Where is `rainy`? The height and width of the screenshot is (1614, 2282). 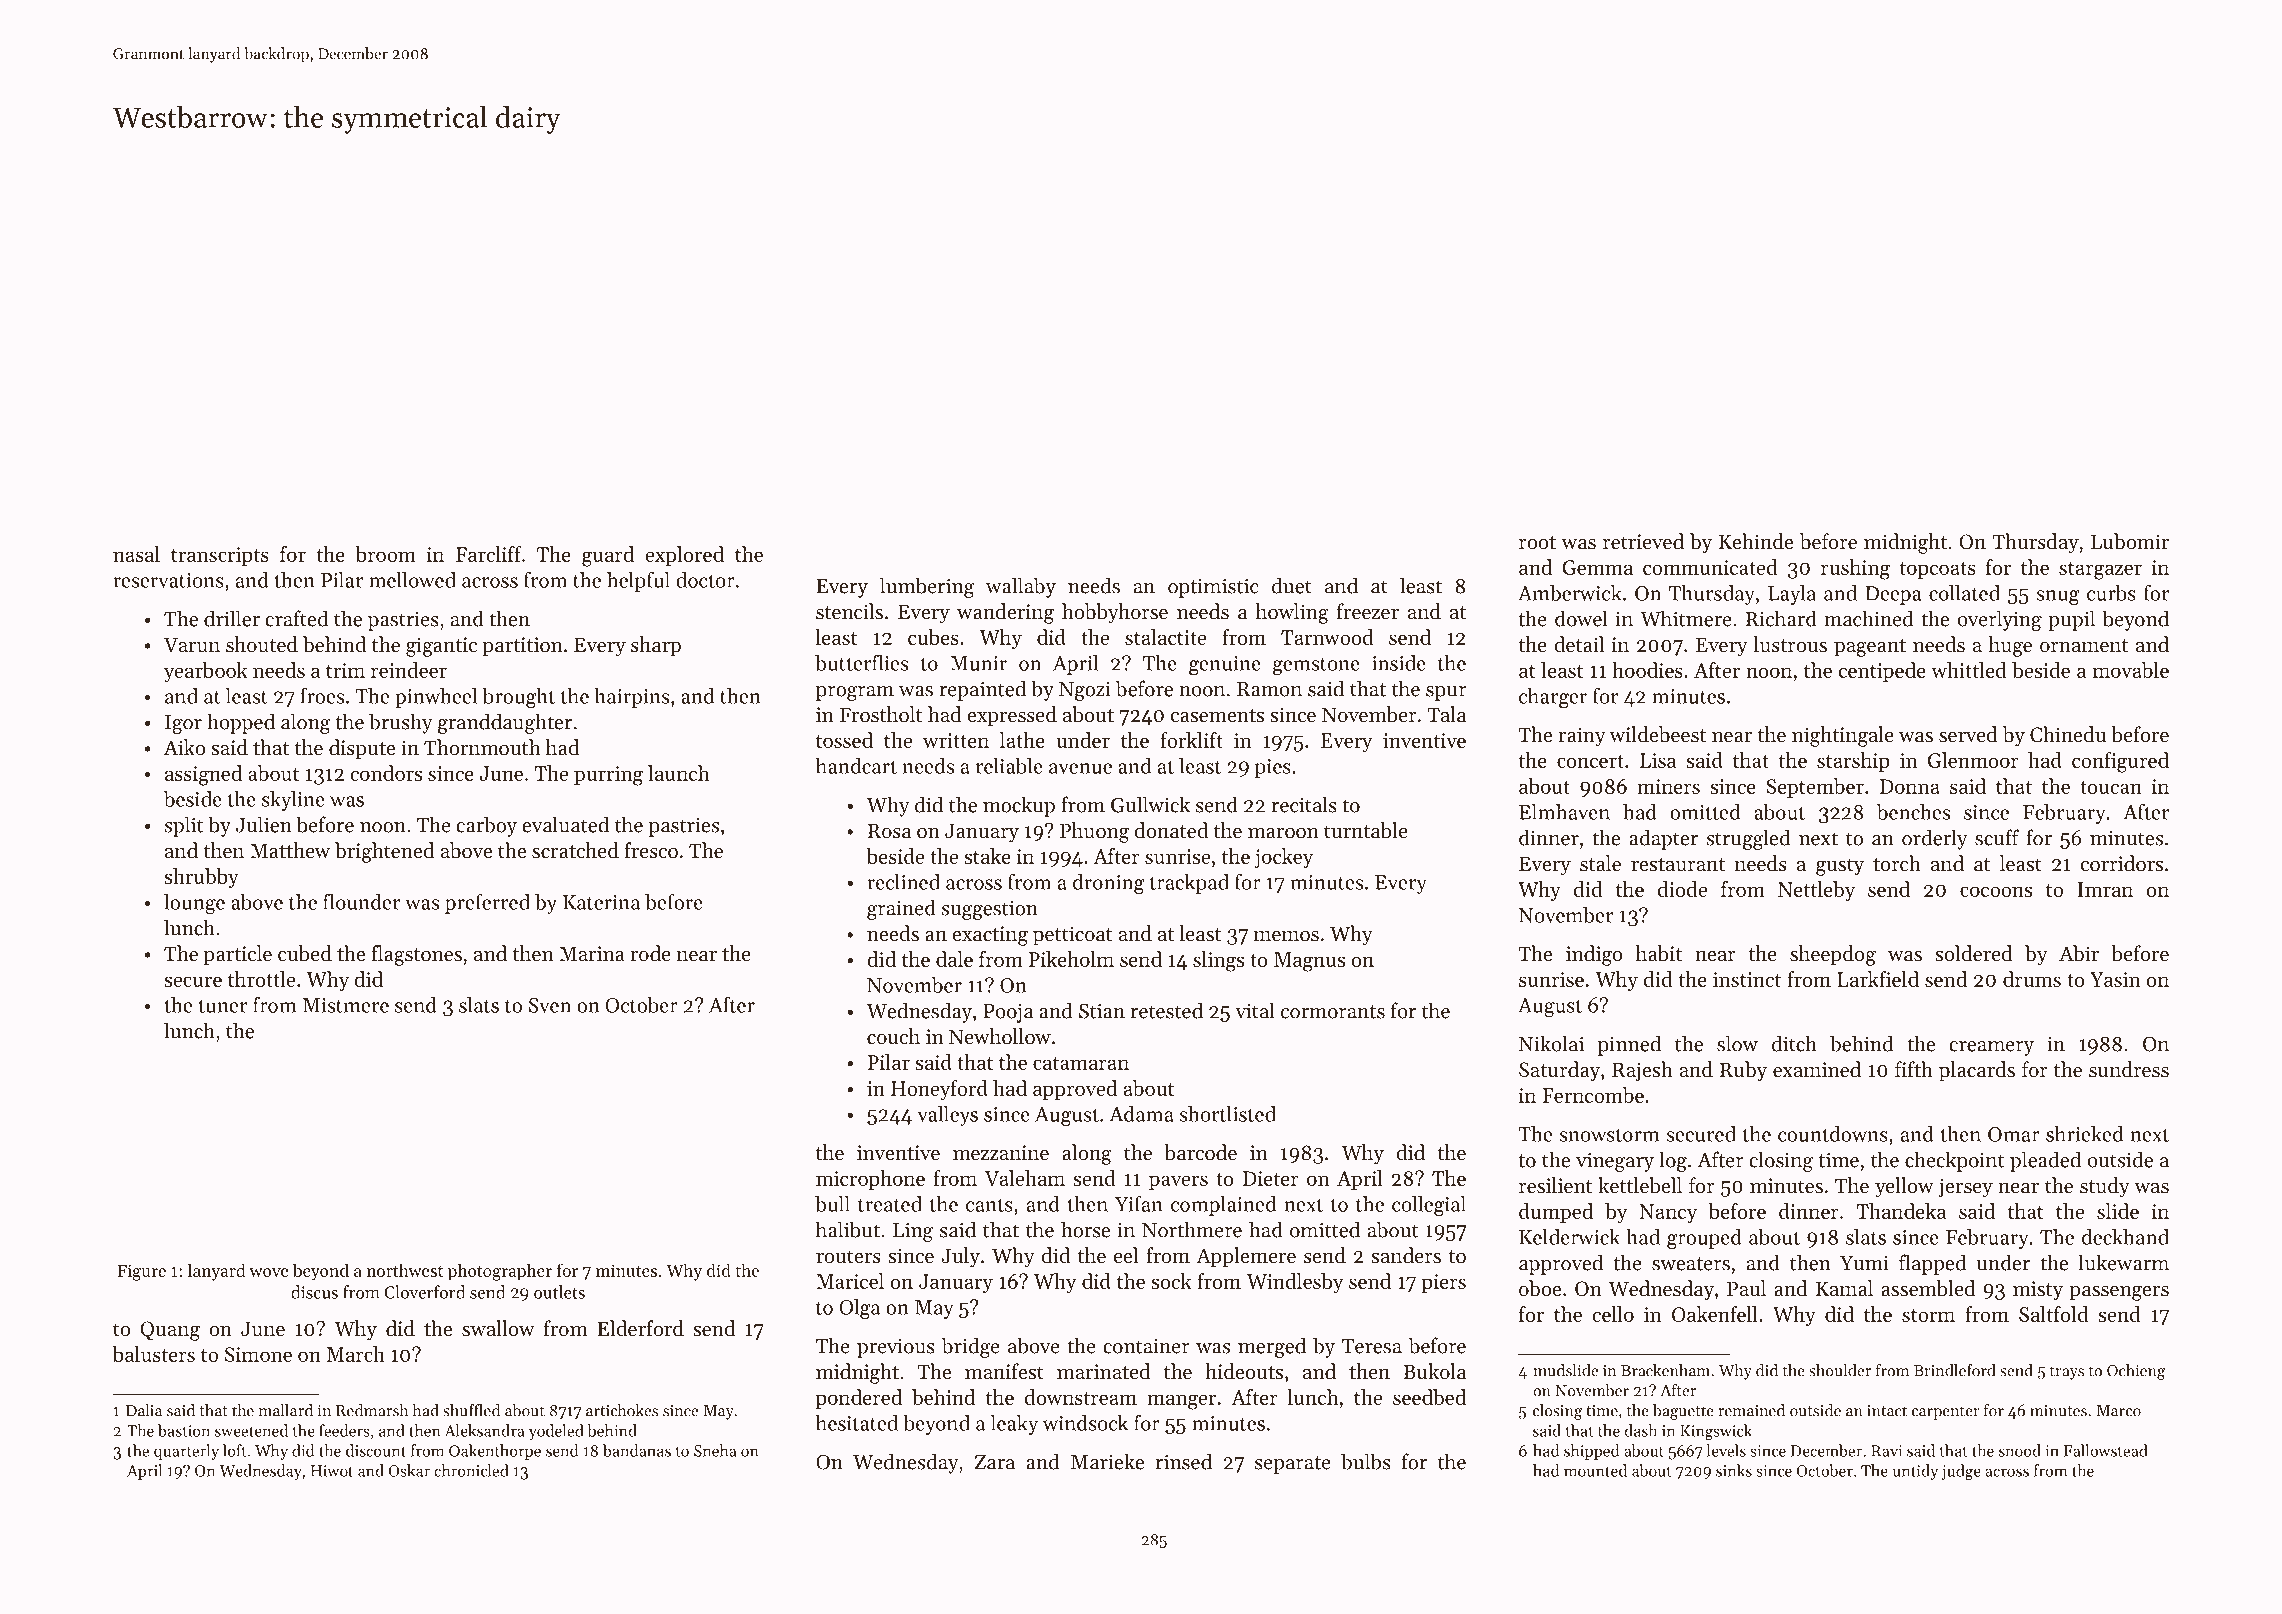
rainy is located at coordinates (1582, 737).
